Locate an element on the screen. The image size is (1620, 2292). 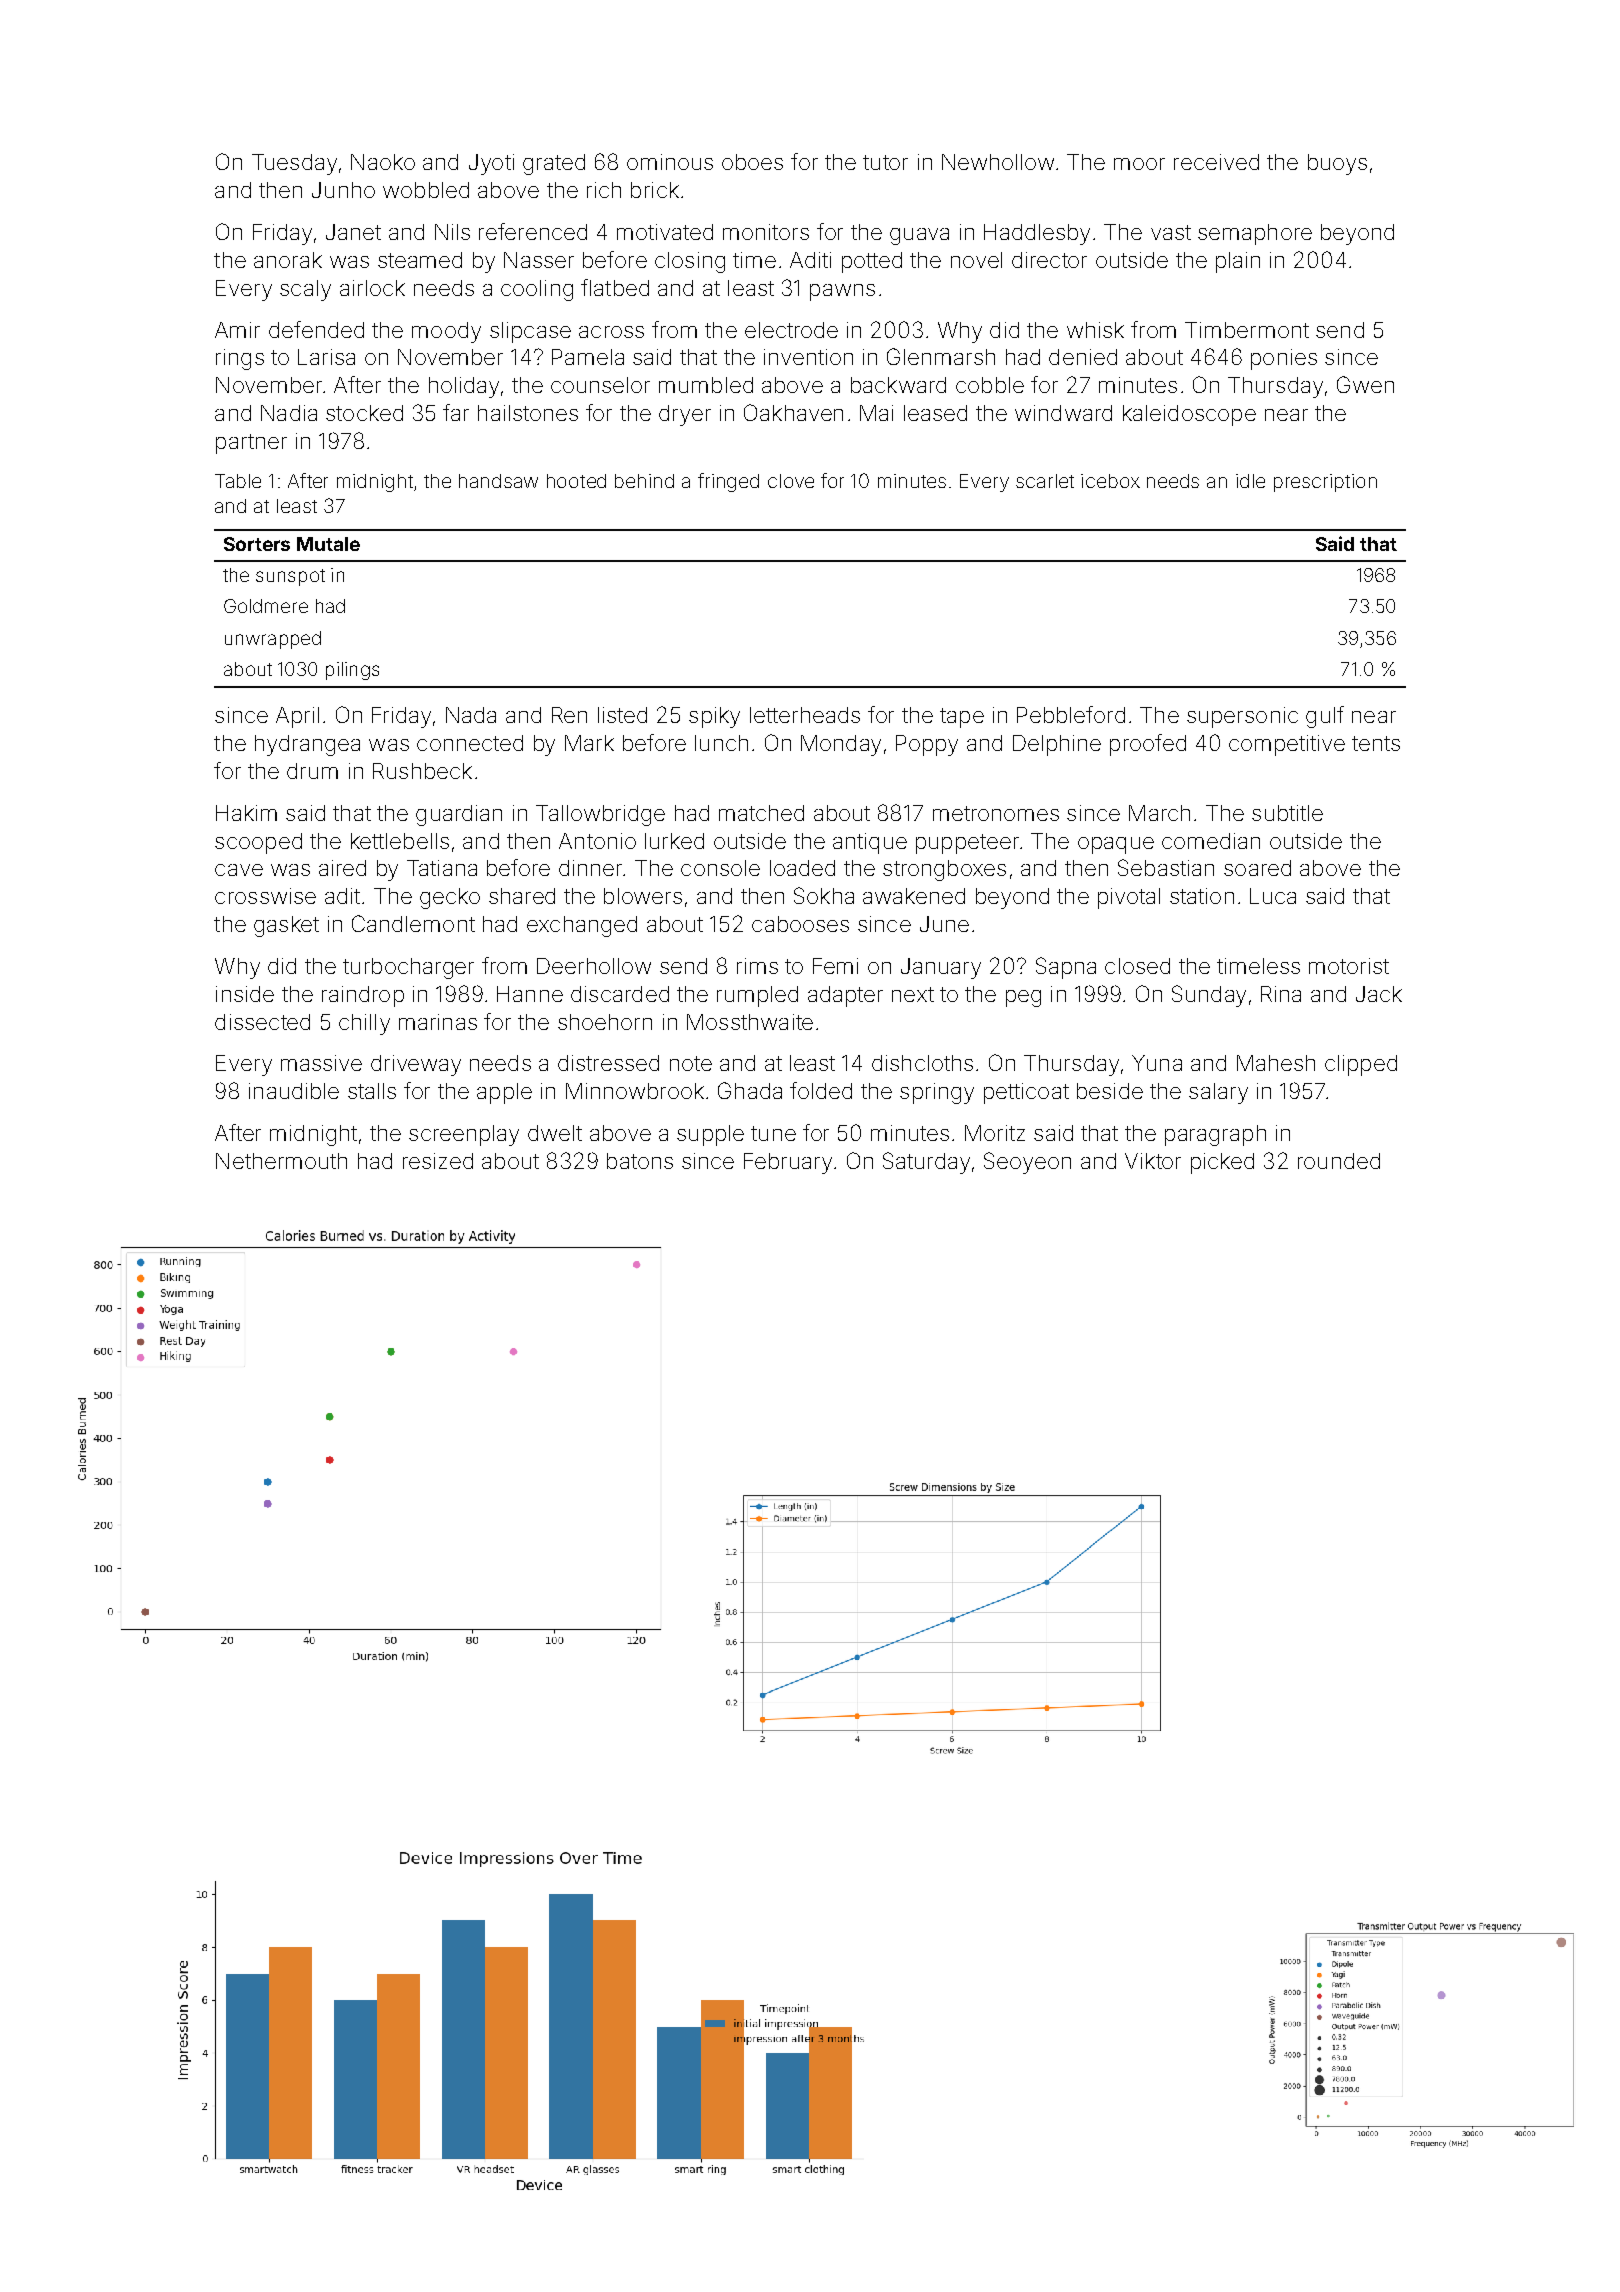
moody is located at coordinates (446, 332).
